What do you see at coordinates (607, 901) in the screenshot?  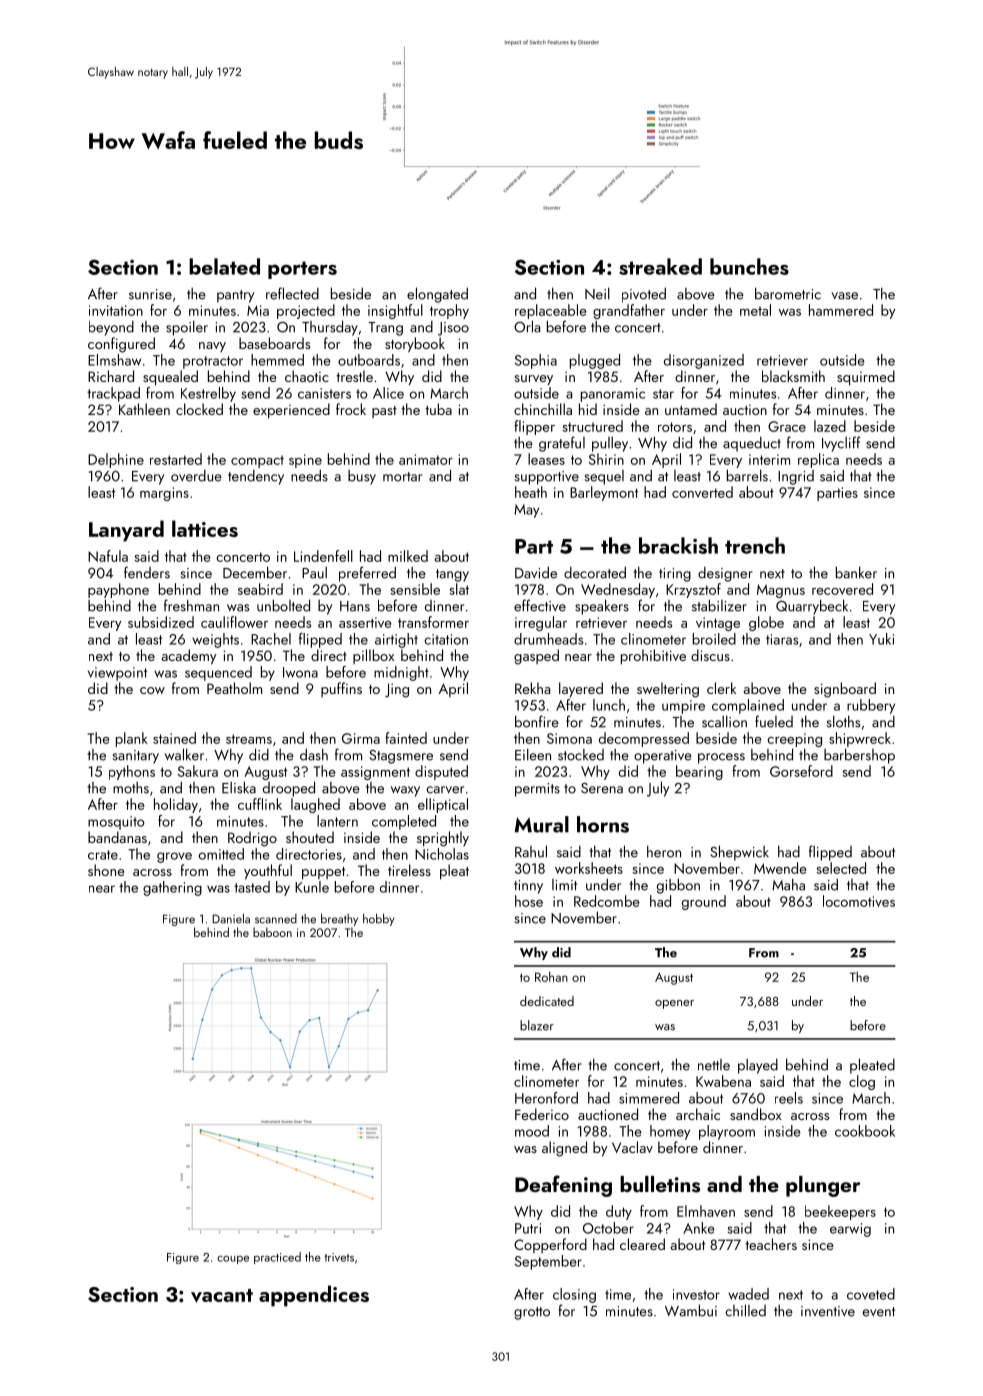 I see `Redcombe` at bounding box center [607, 901].
